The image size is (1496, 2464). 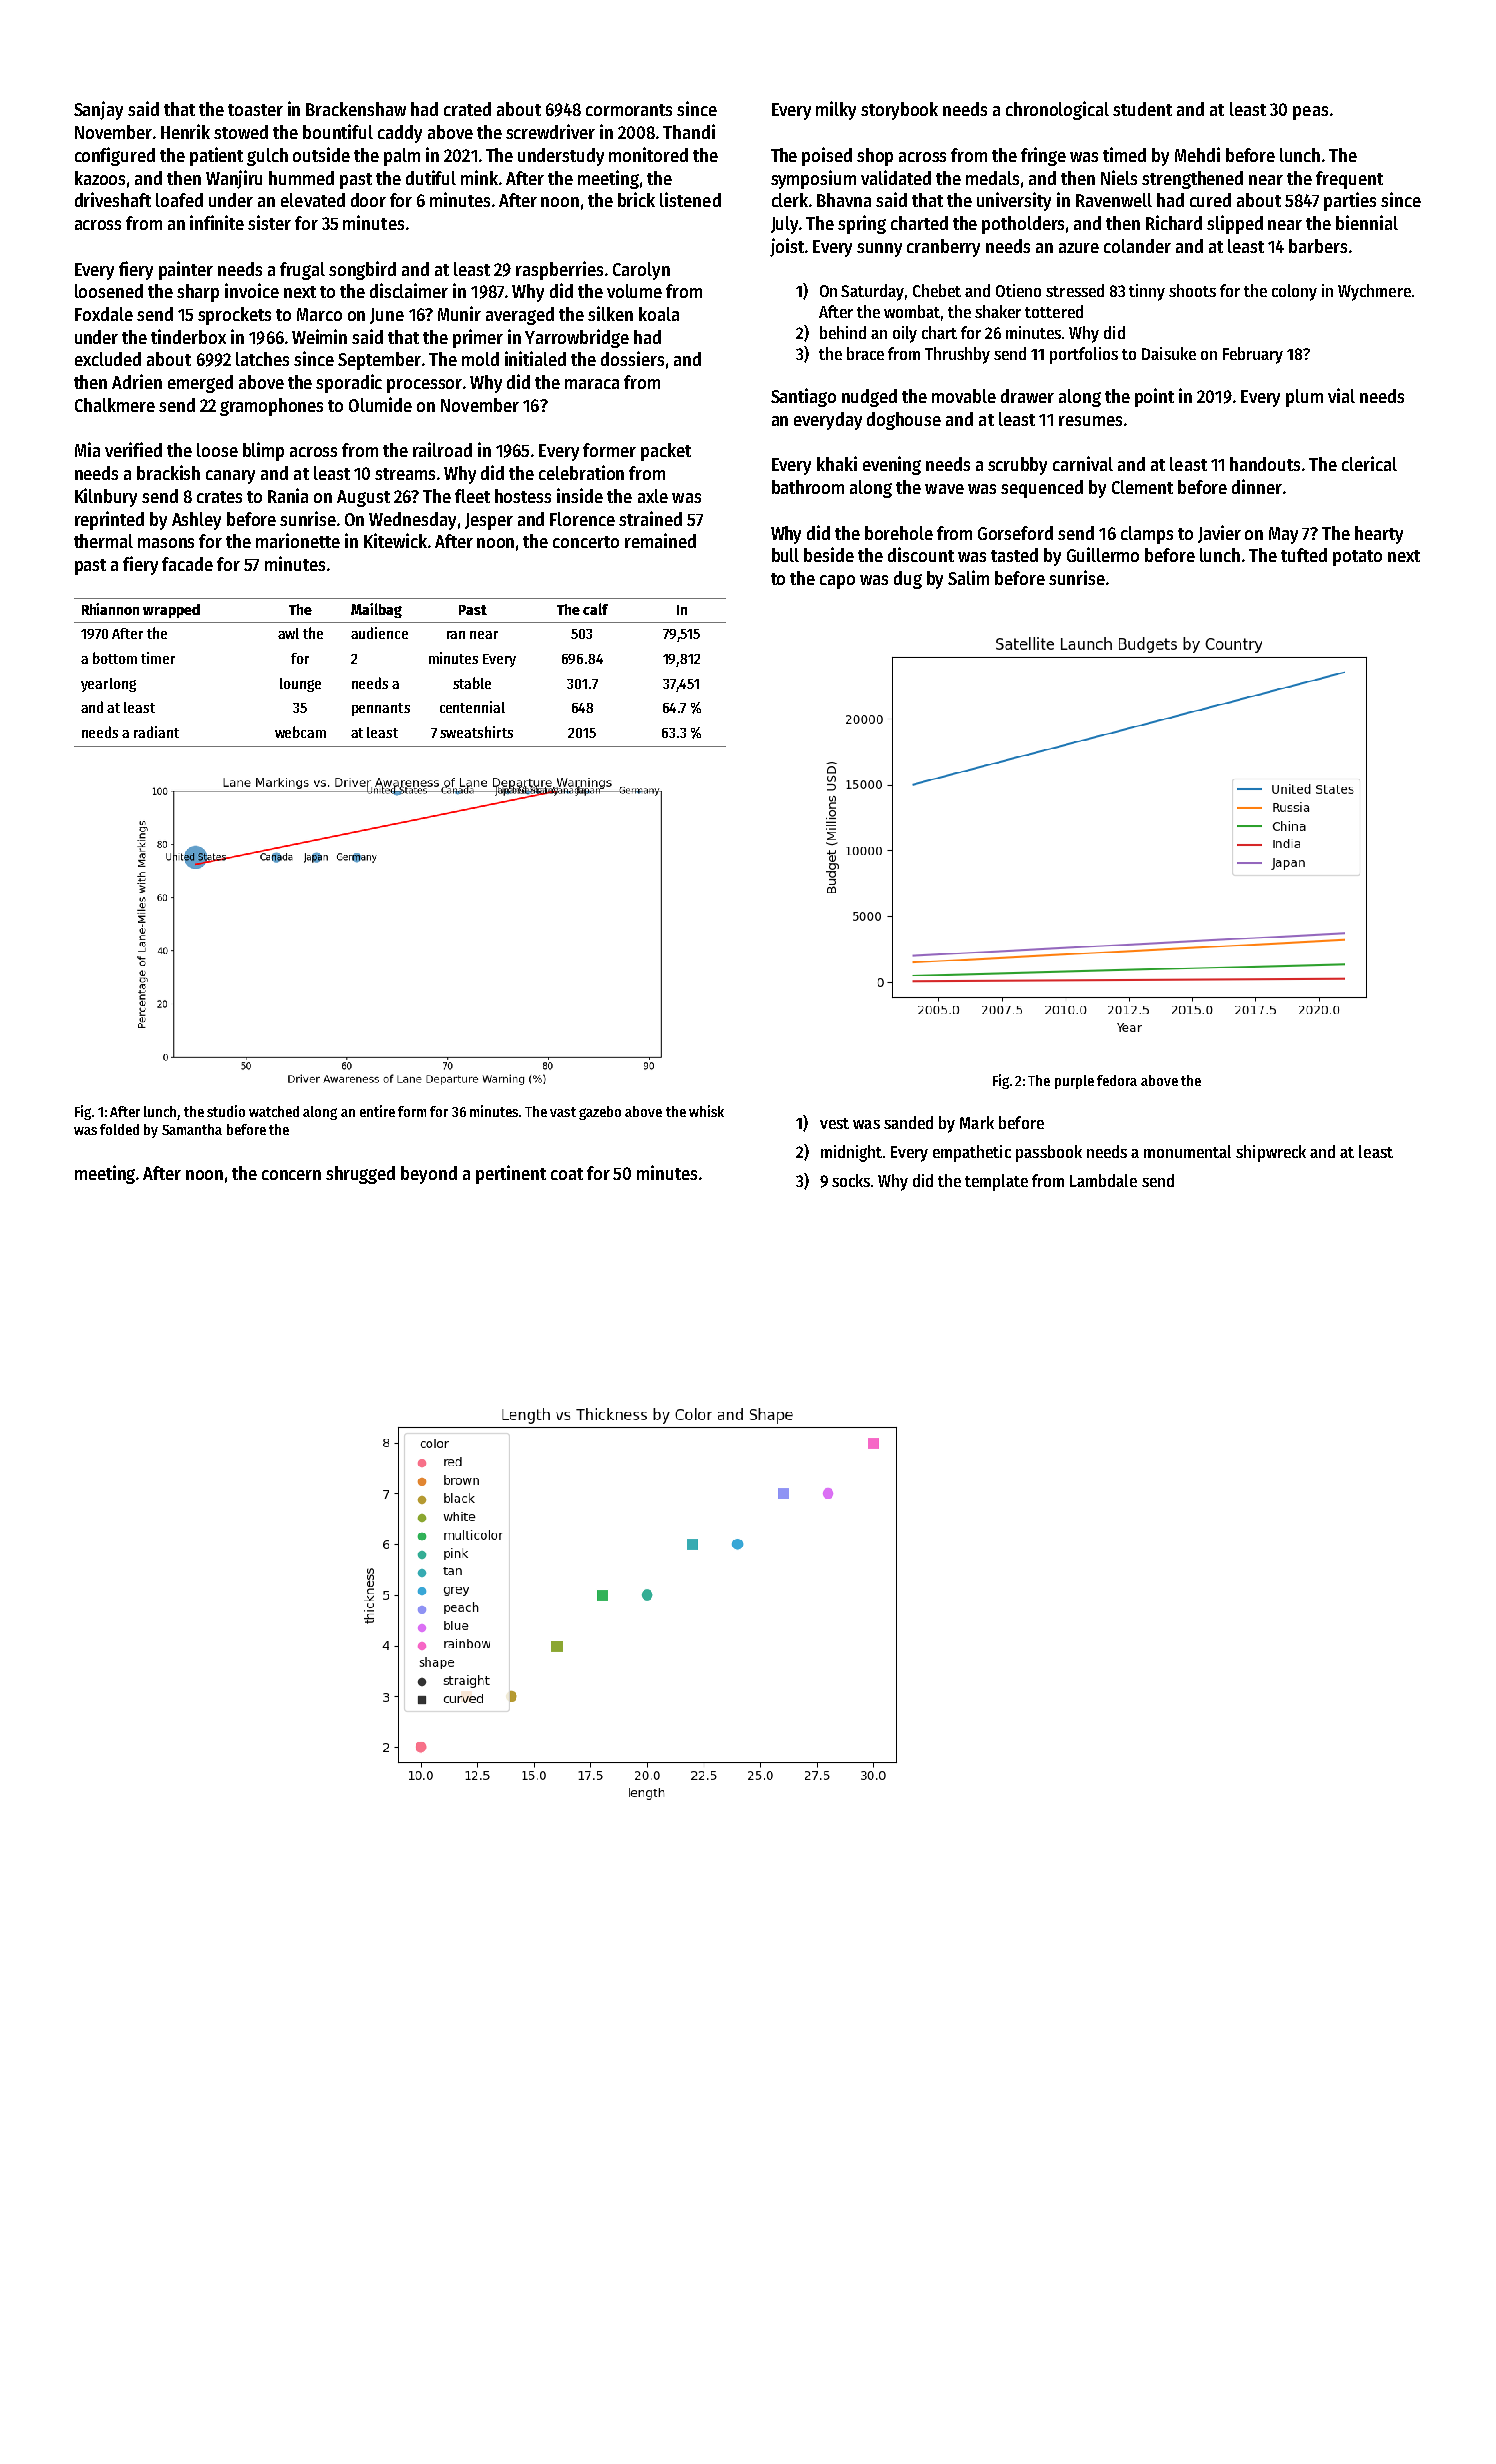 I want to click on entire, so click(x=377, y=1111).
